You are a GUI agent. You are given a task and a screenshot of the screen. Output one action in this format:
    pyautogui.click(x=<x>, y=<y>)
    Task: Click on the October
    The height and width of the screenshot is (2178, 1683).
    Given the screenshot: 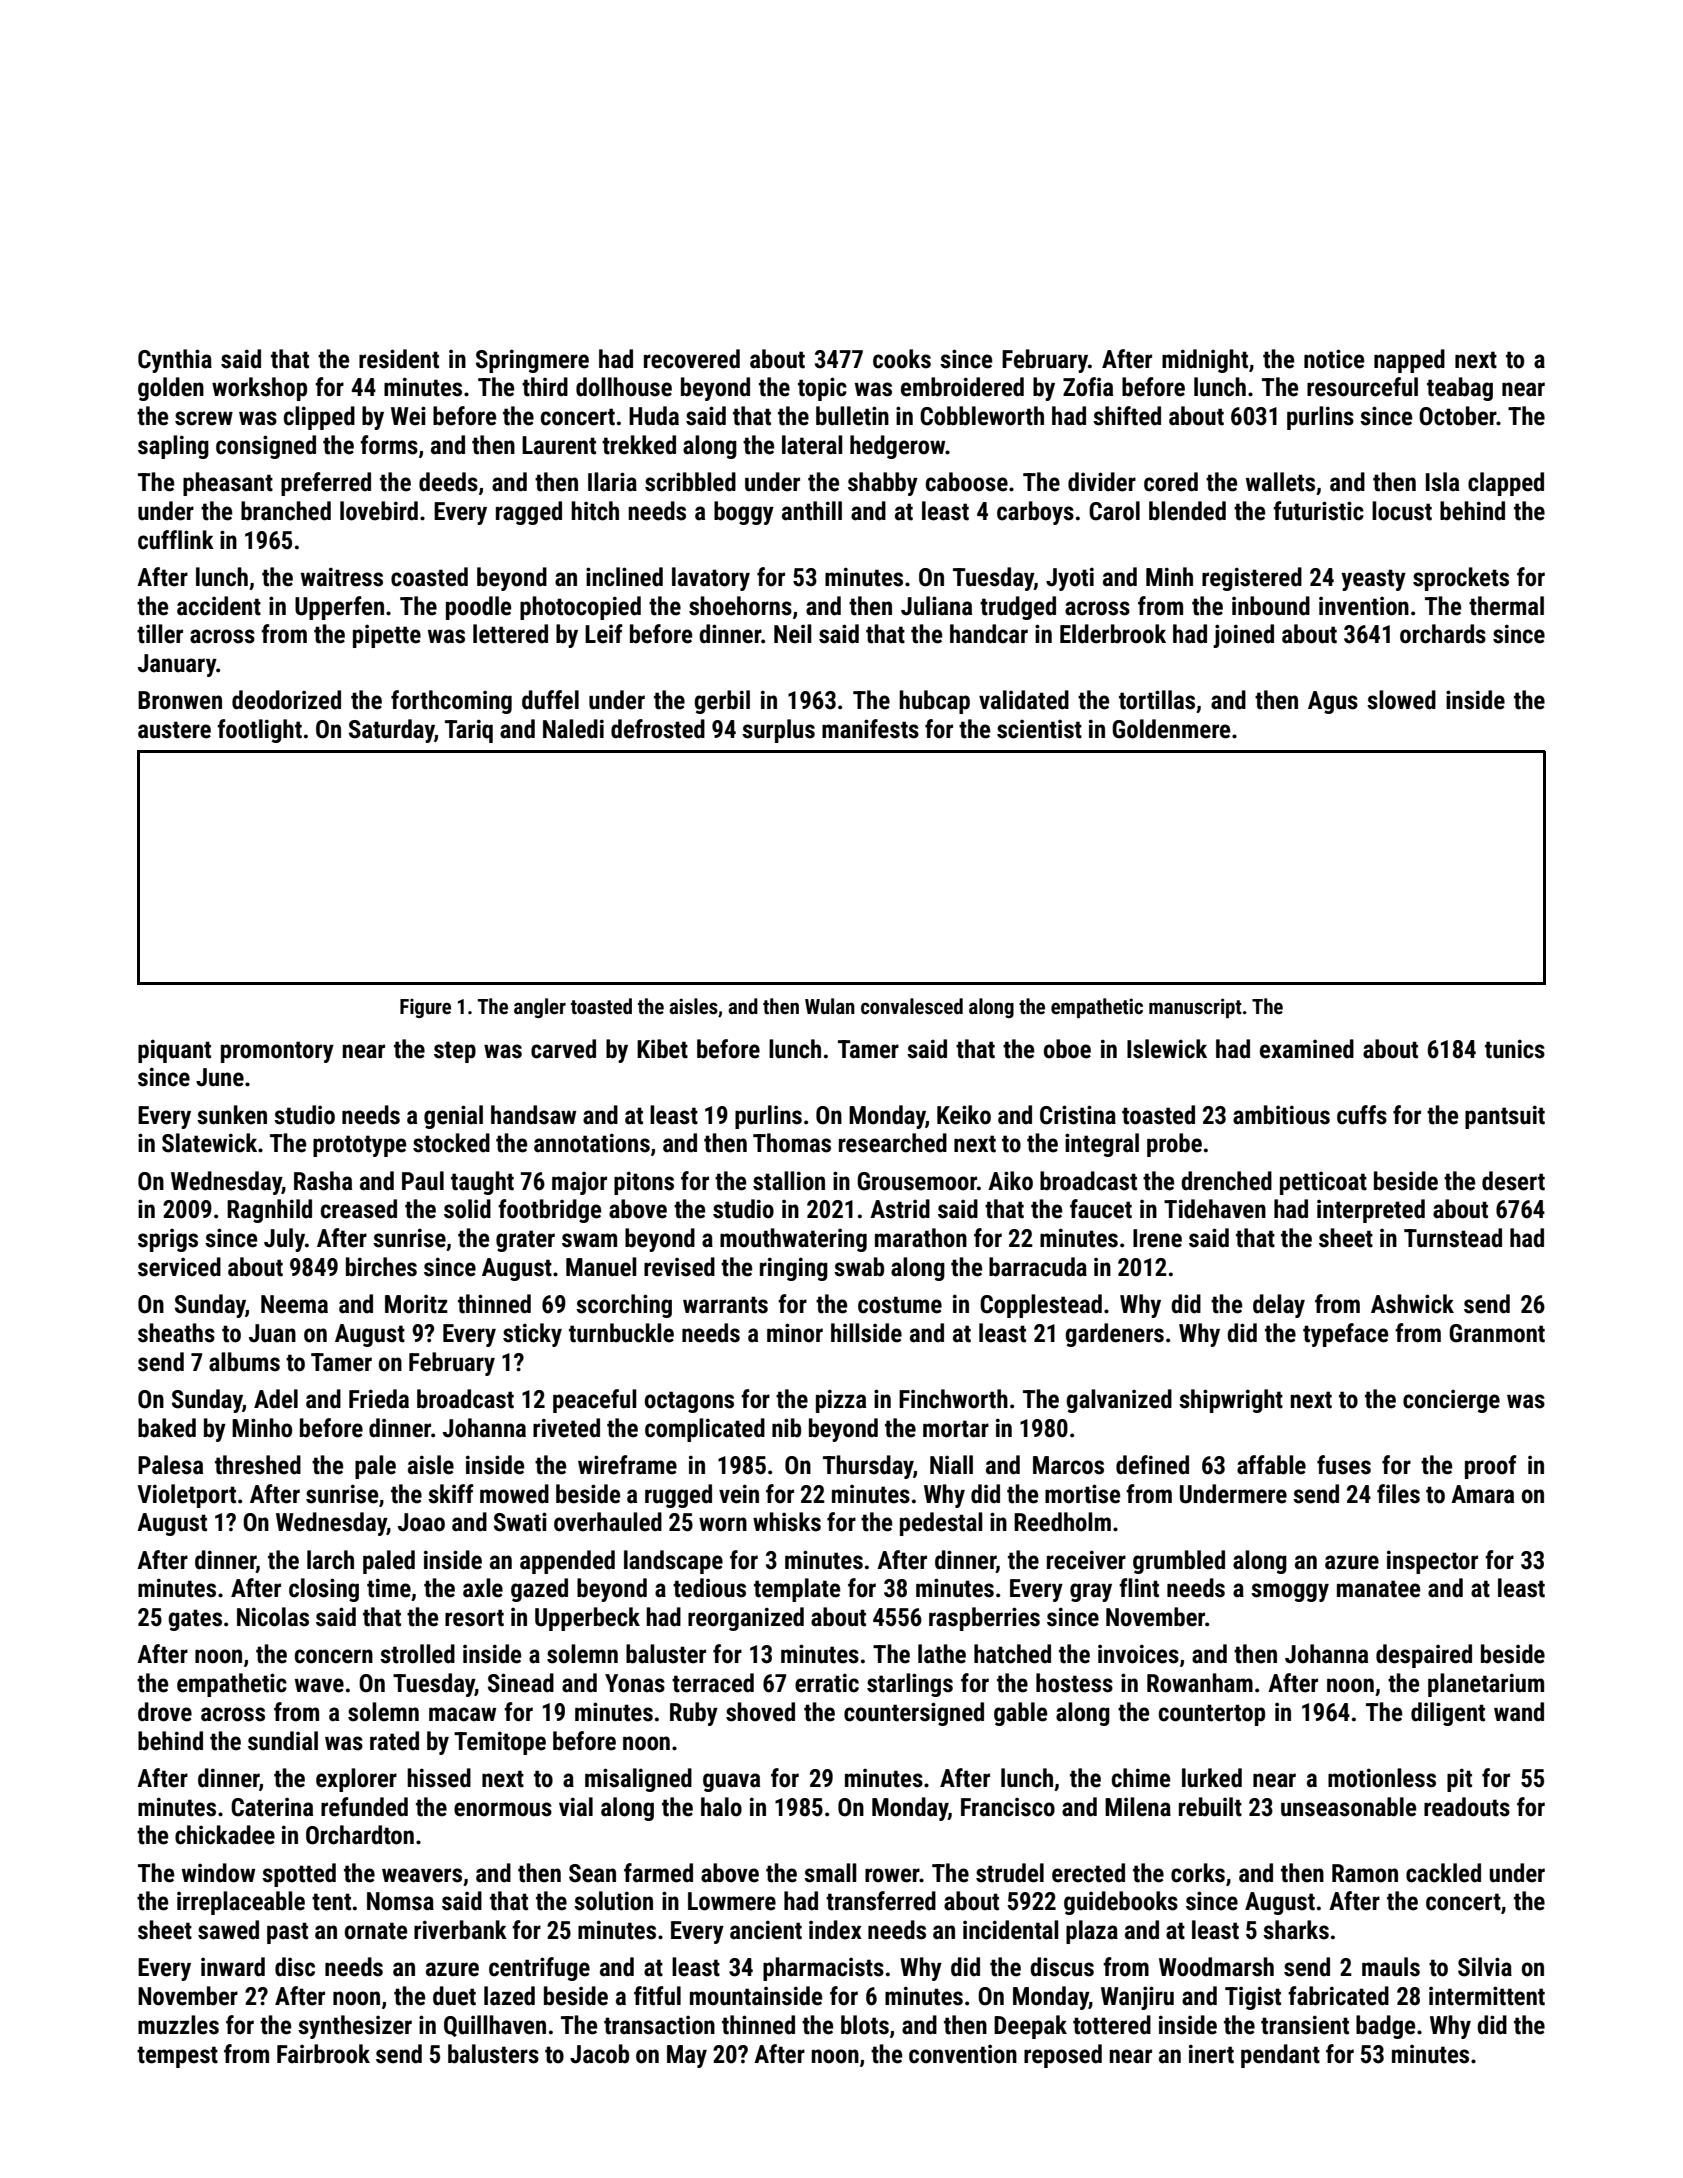 What is the action you would take?
    pyautogui.click(x=1458, y=416)
